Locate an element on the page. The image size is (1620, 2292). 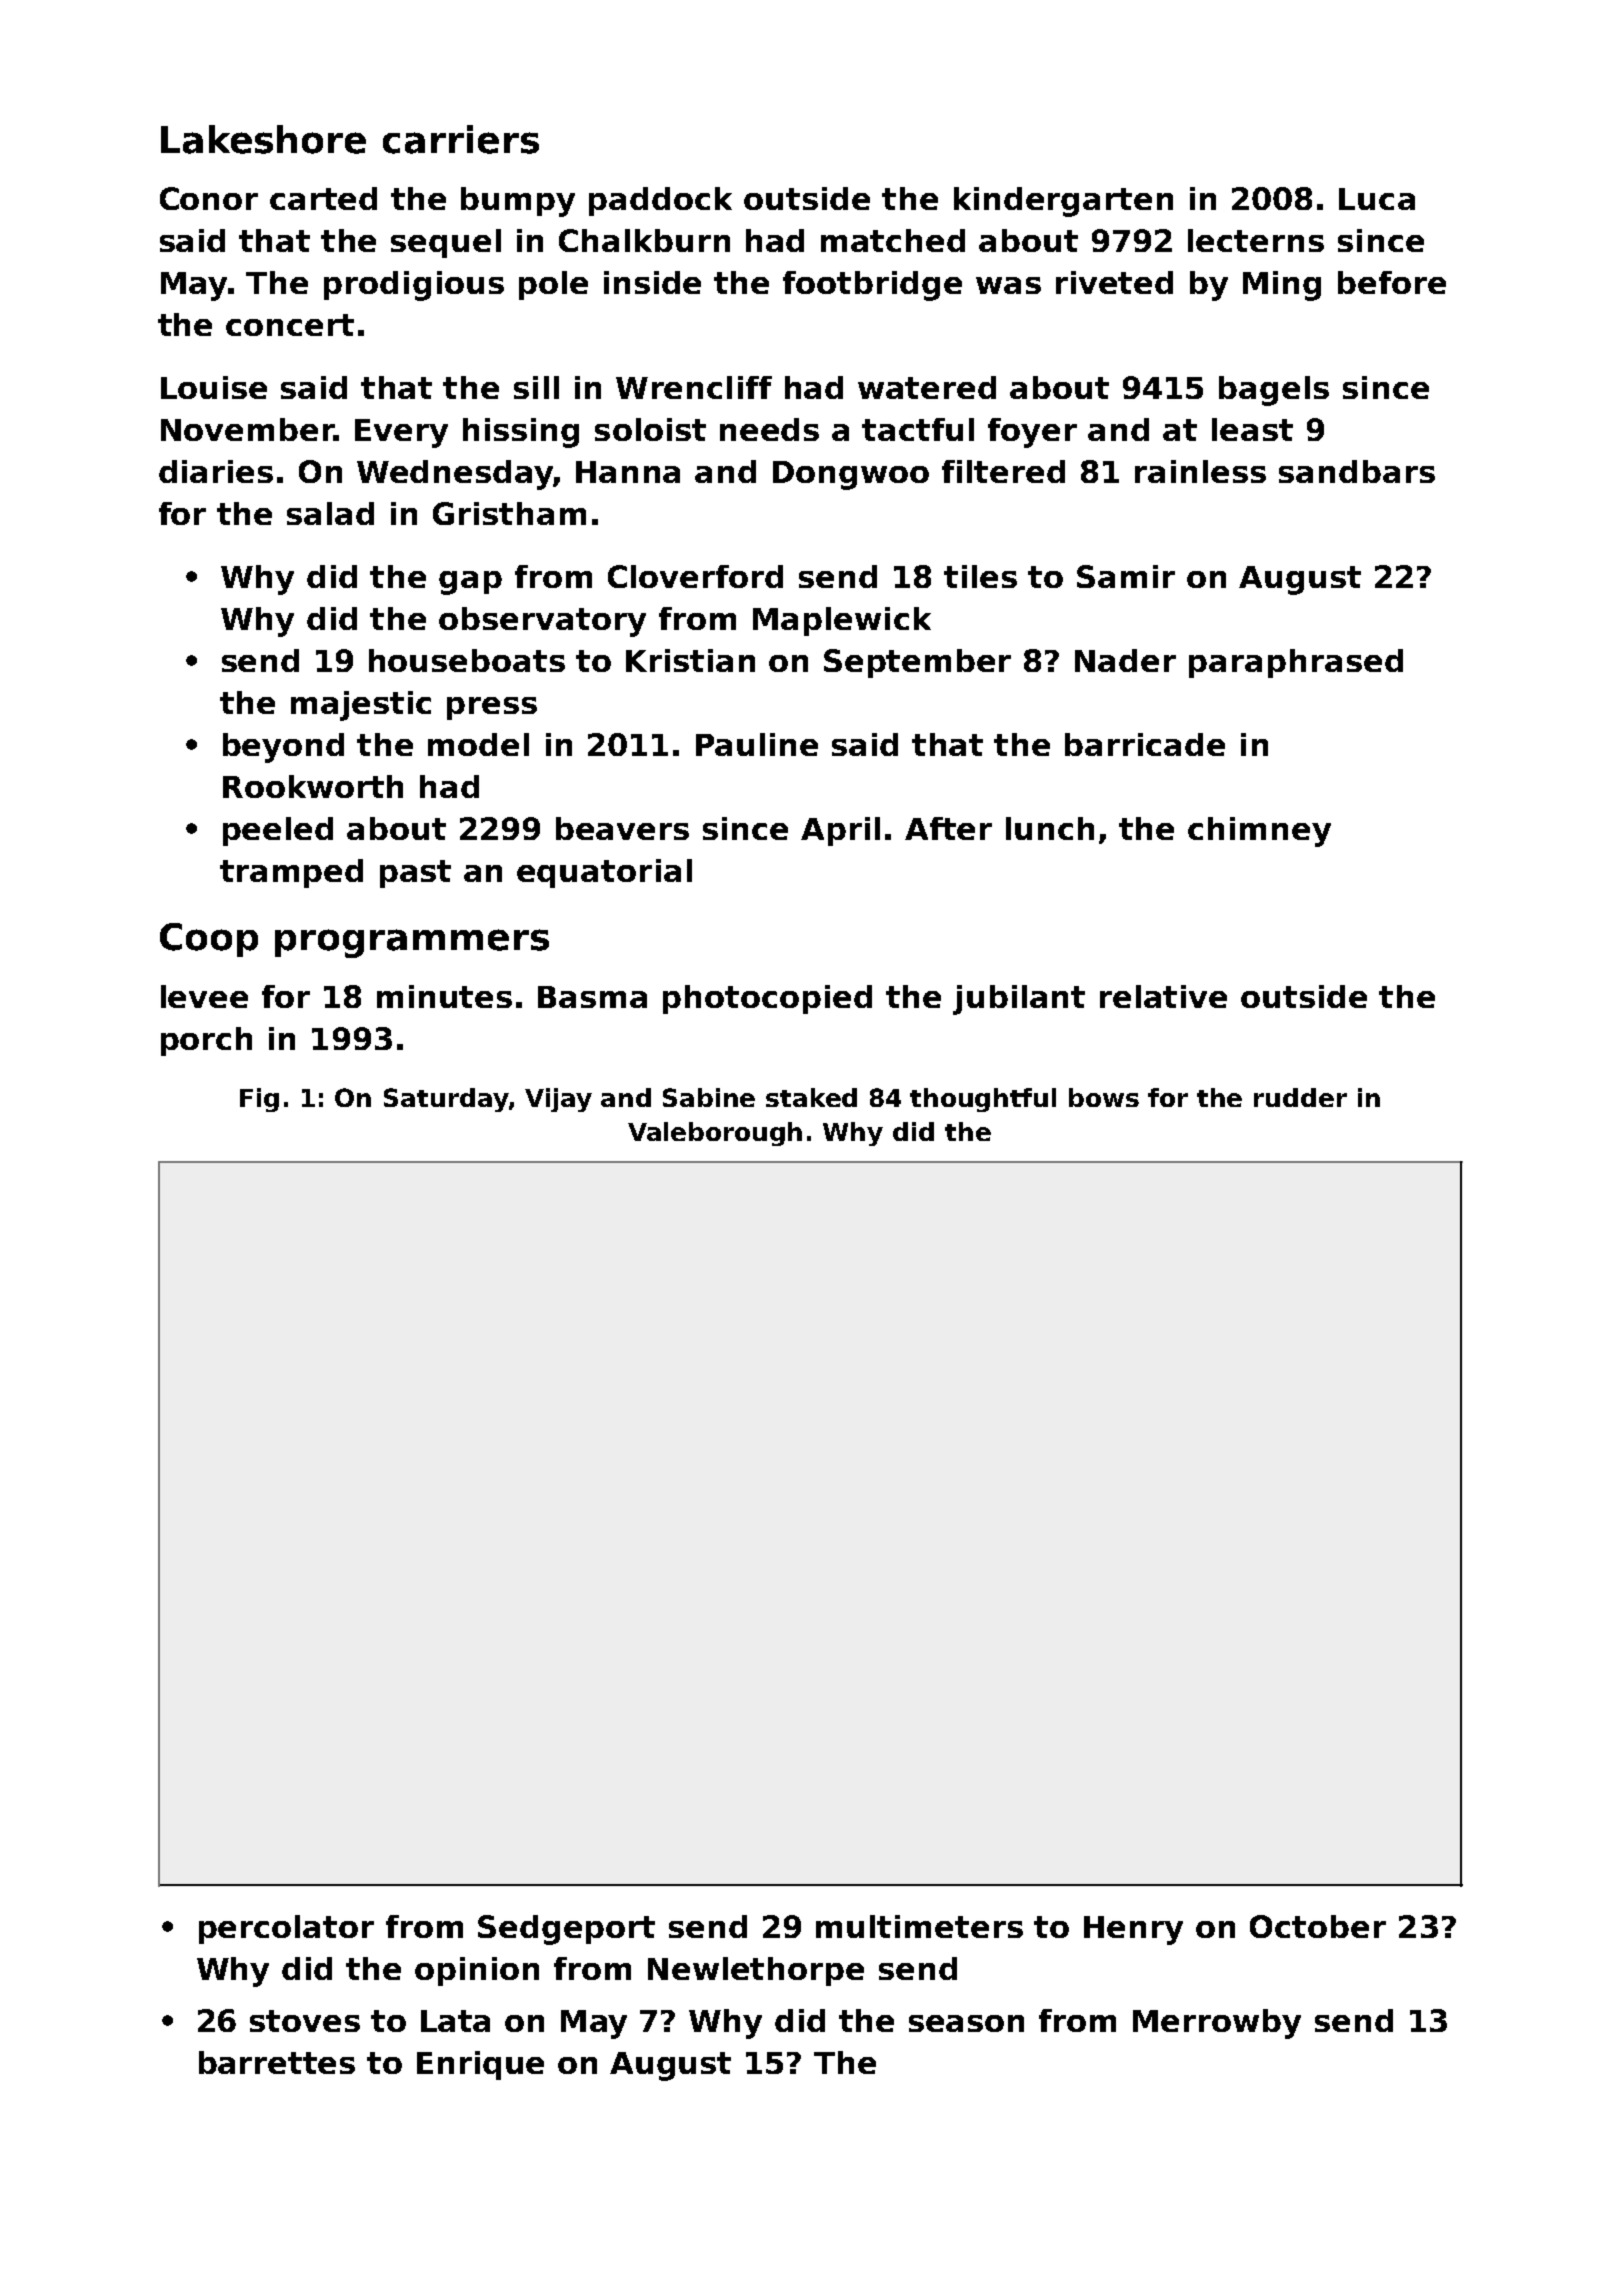
October is located at coordinates (1318, 1926).
